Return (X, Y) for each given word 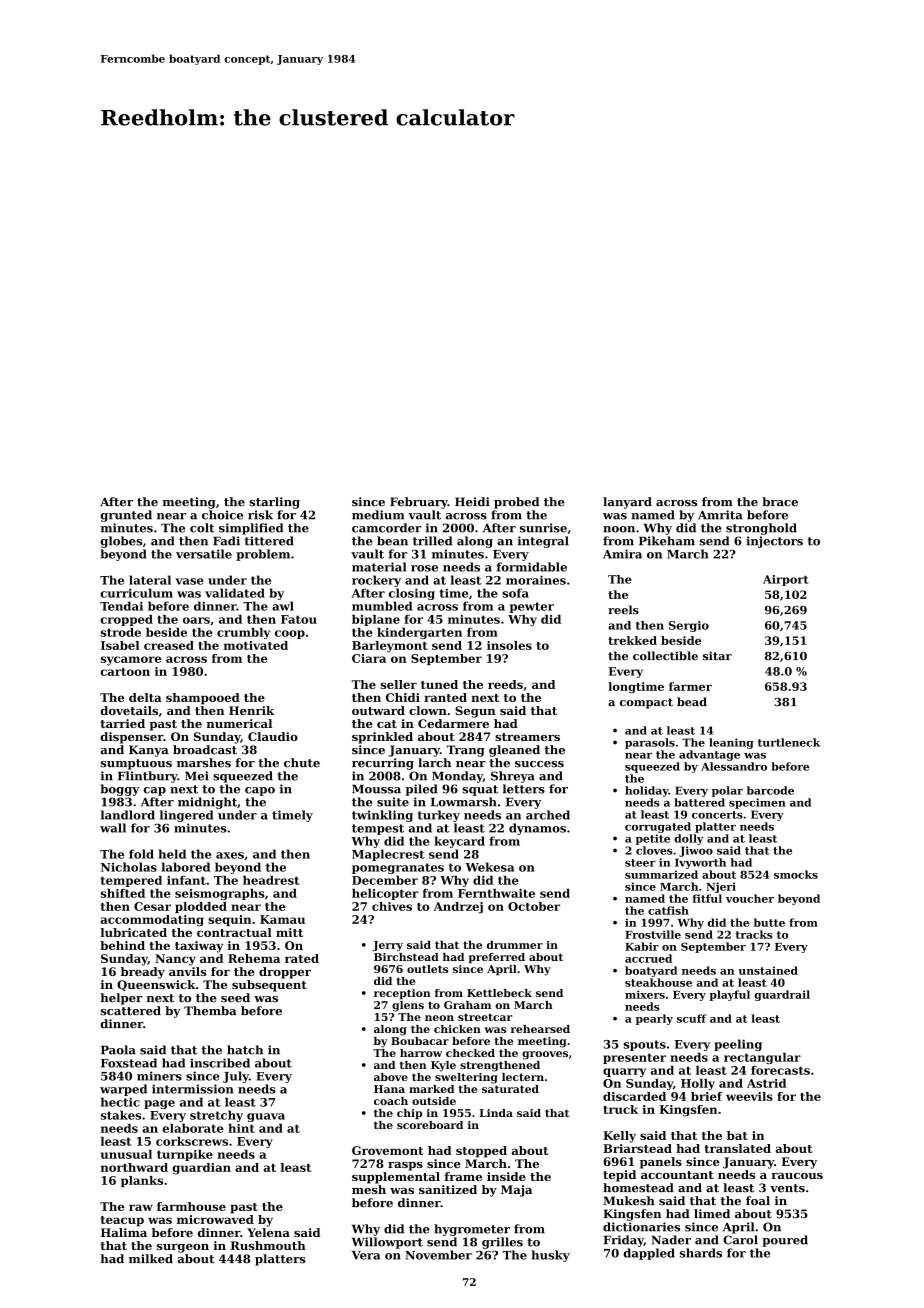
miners (159, 1076)
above (391, 1077)
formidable (531, 567)
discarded (634, 1096)
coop (290, 634)
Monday (457, 777)
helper (121, 999)
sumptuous (136, 764)
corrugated (658, 827)
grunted (126, 516)
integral (543, 542)
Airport (786, 580)
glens (408, 1006)
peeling (738, 1045)
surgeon (183, 1248)
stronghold (761, 529)
